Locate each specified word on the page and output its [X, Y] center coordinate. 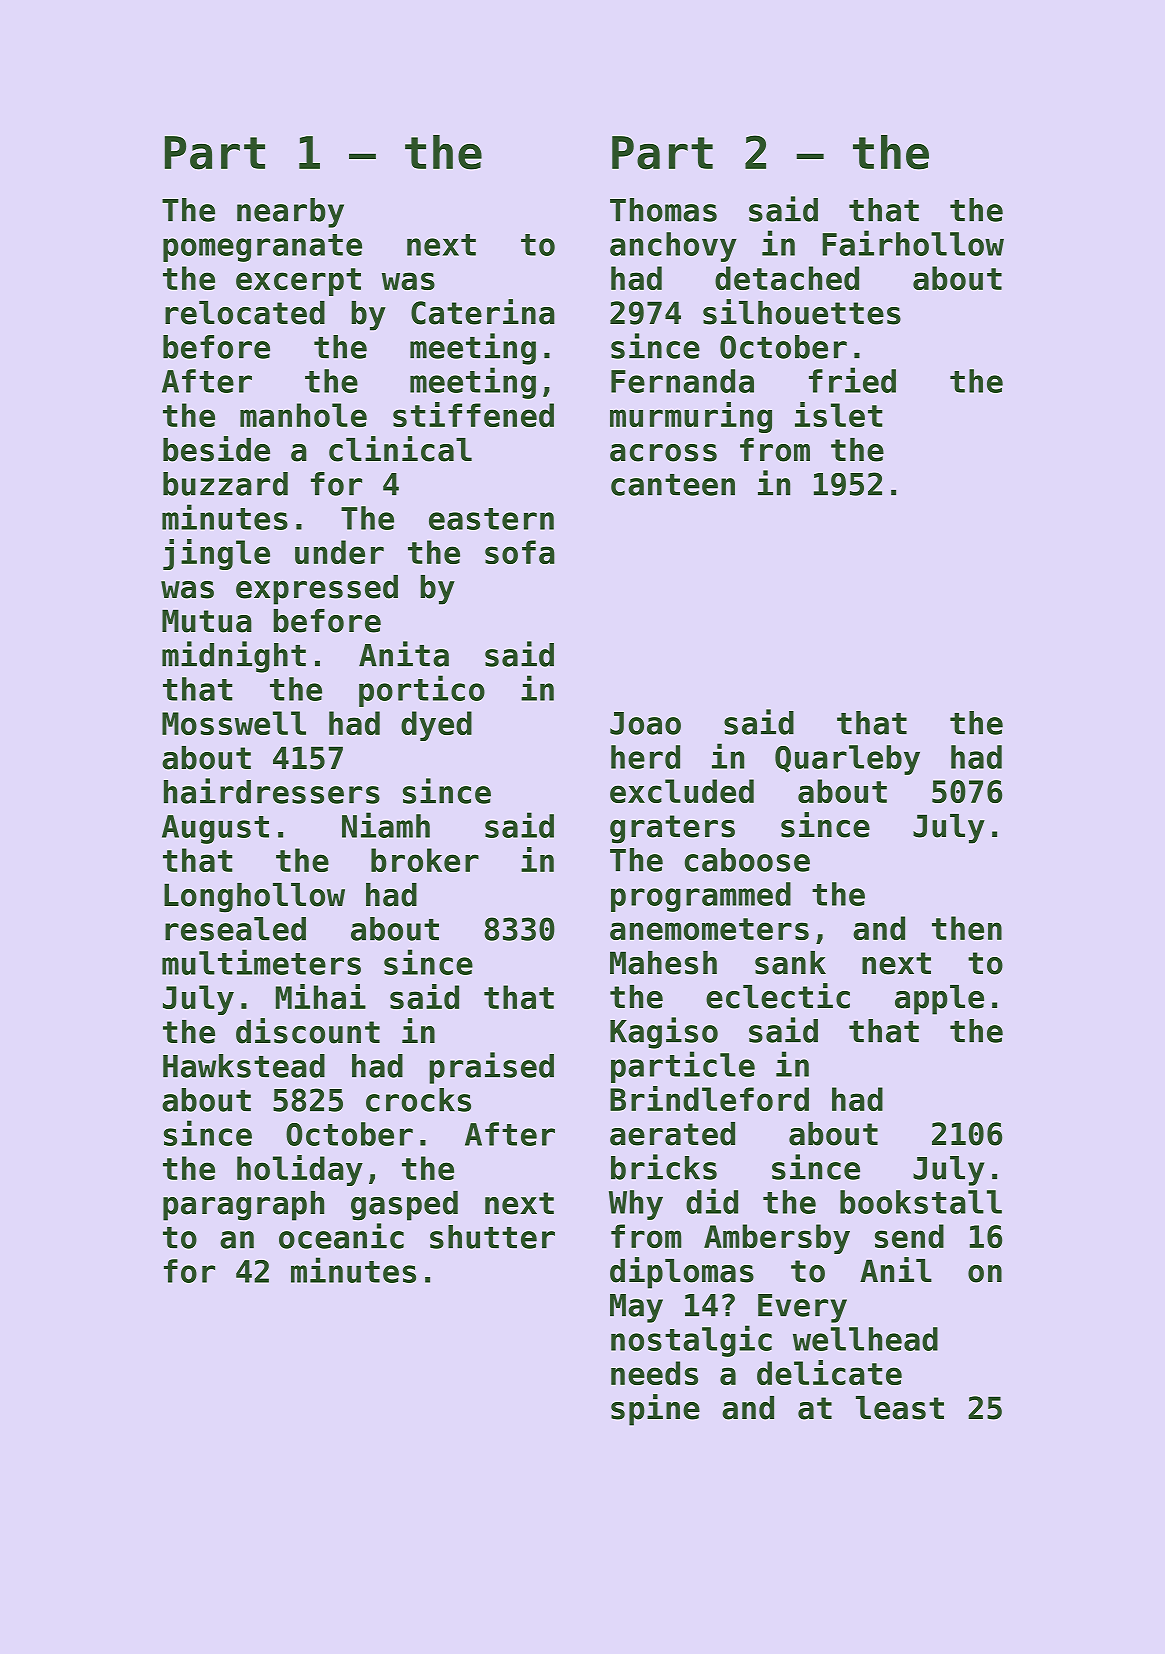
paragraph [243, 1206]
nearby [290, 213]
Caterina [483, 312]
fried [852, 380]
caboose [747, 860]
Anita [404, 654]
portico [422, 691]
